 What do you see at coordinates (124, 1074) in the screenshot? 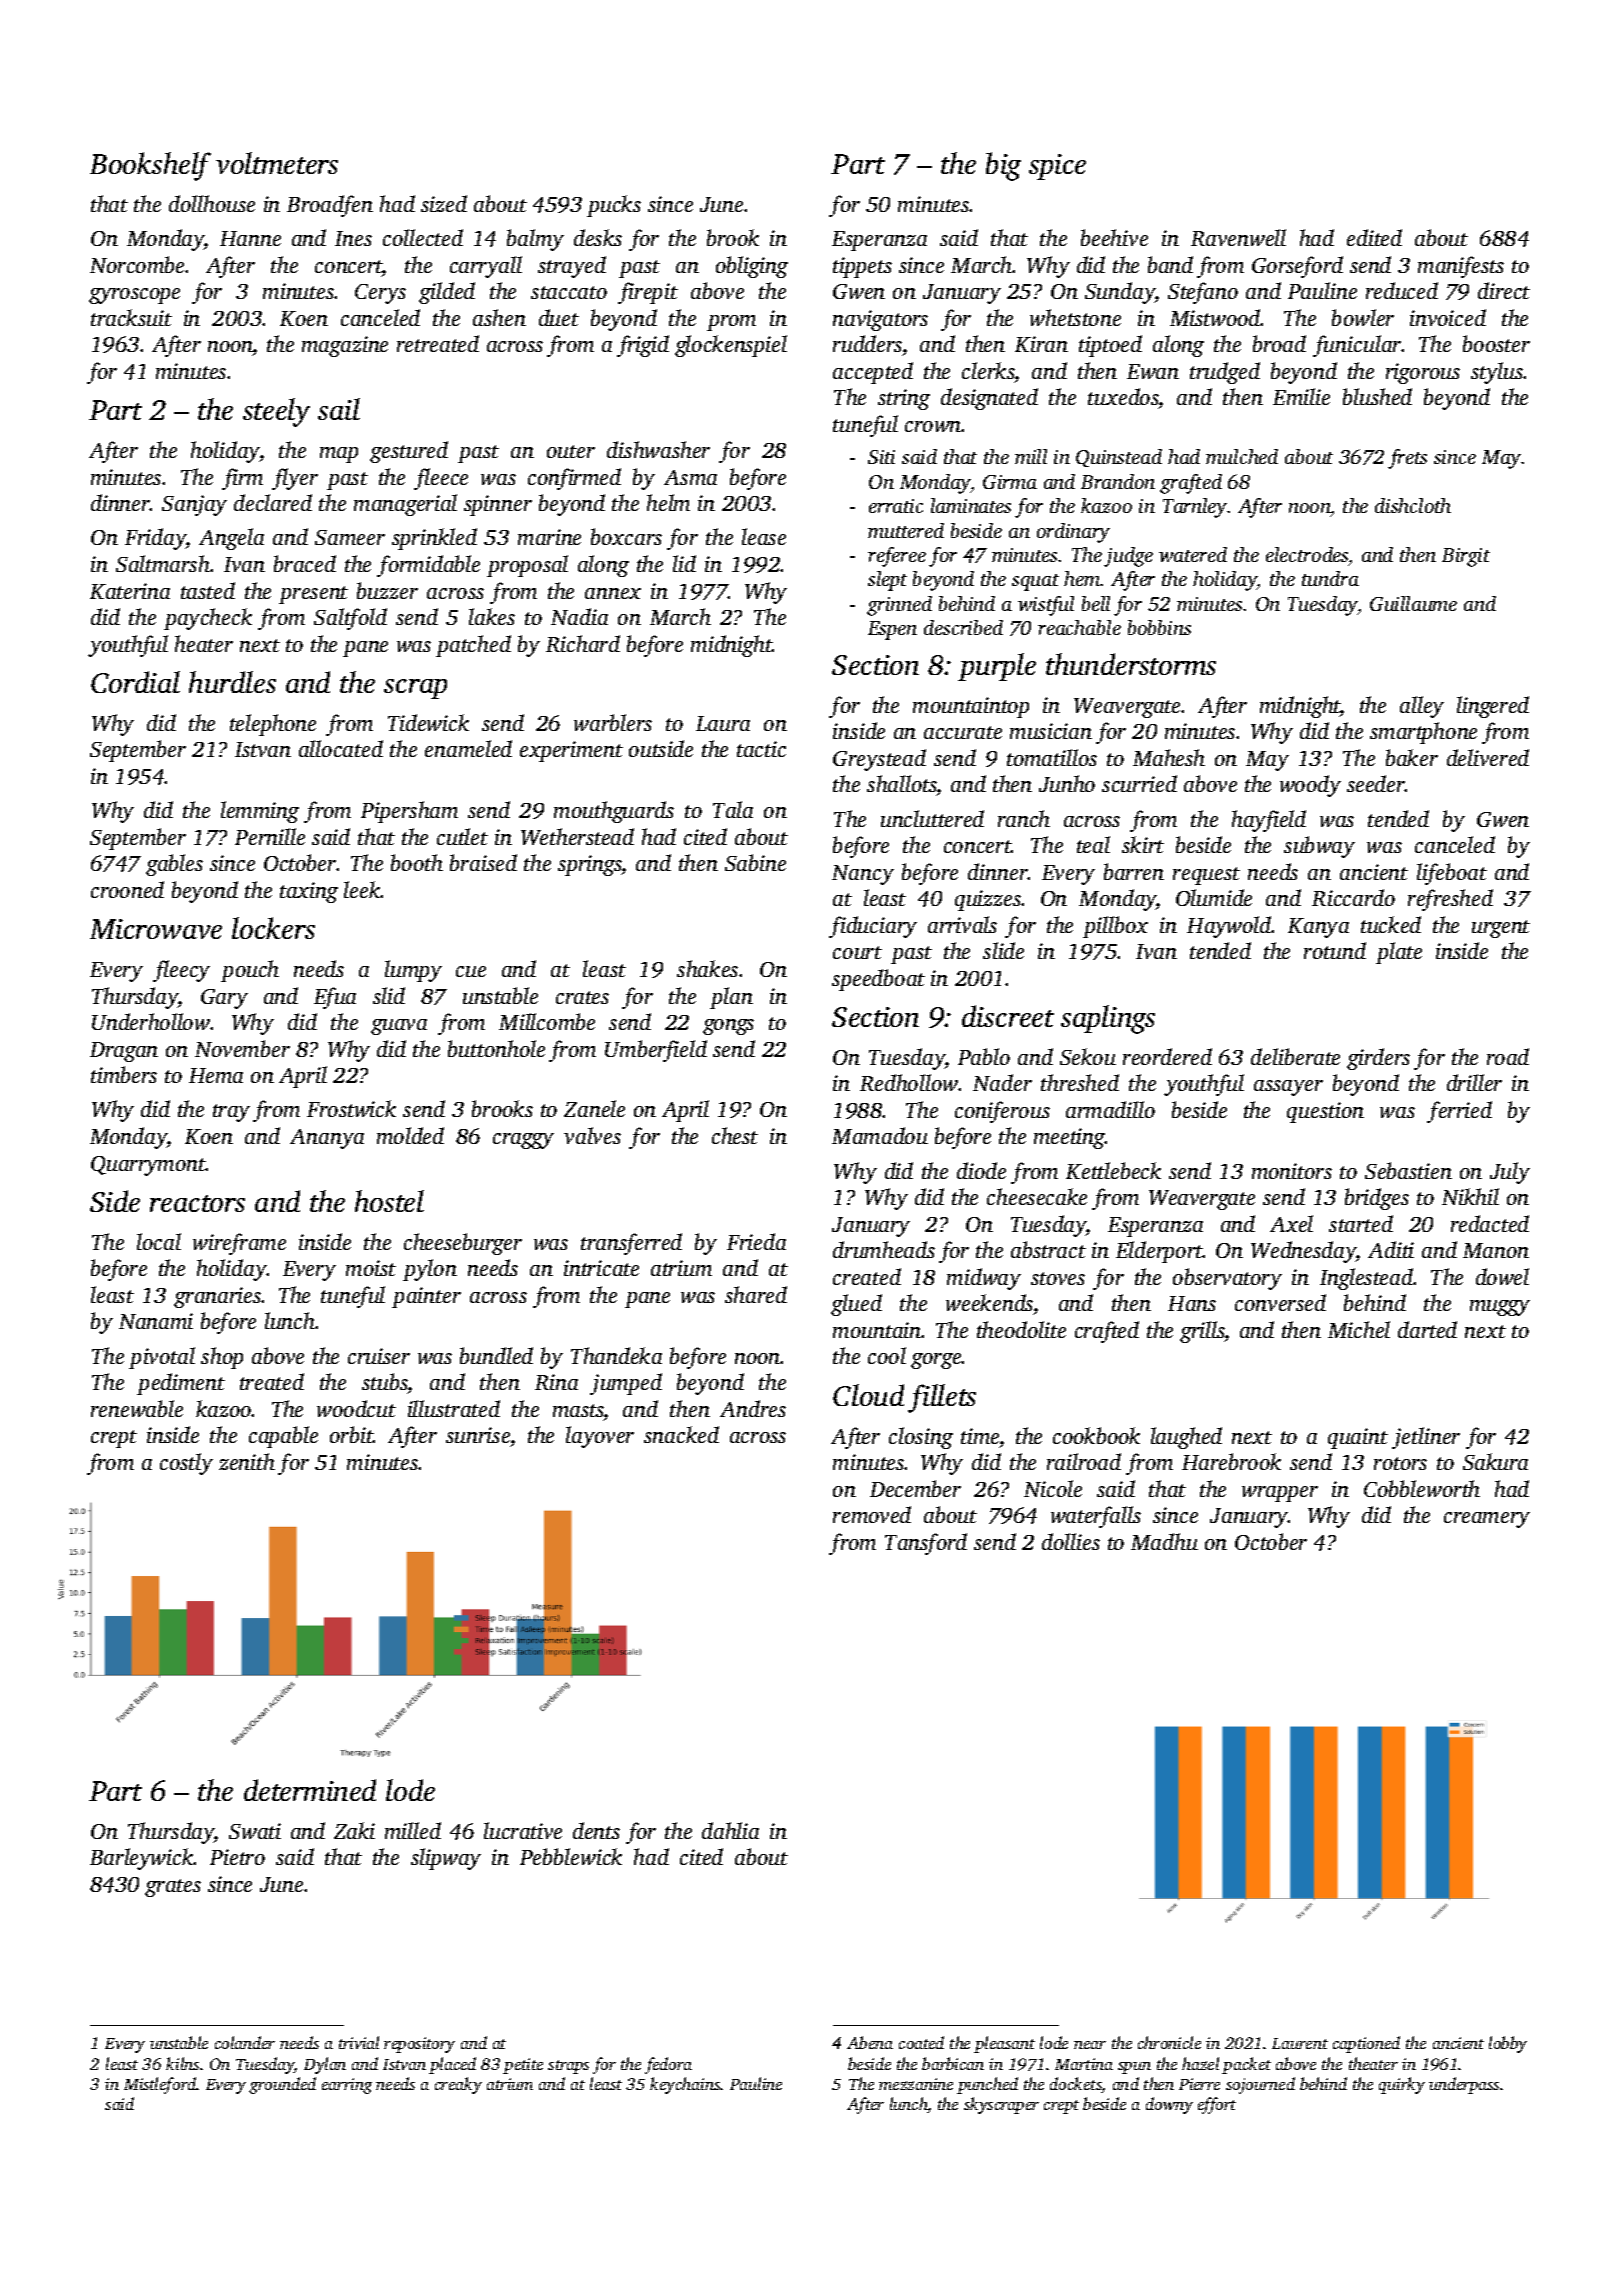
I see `timbers` at bounding box center [124, 1074].
